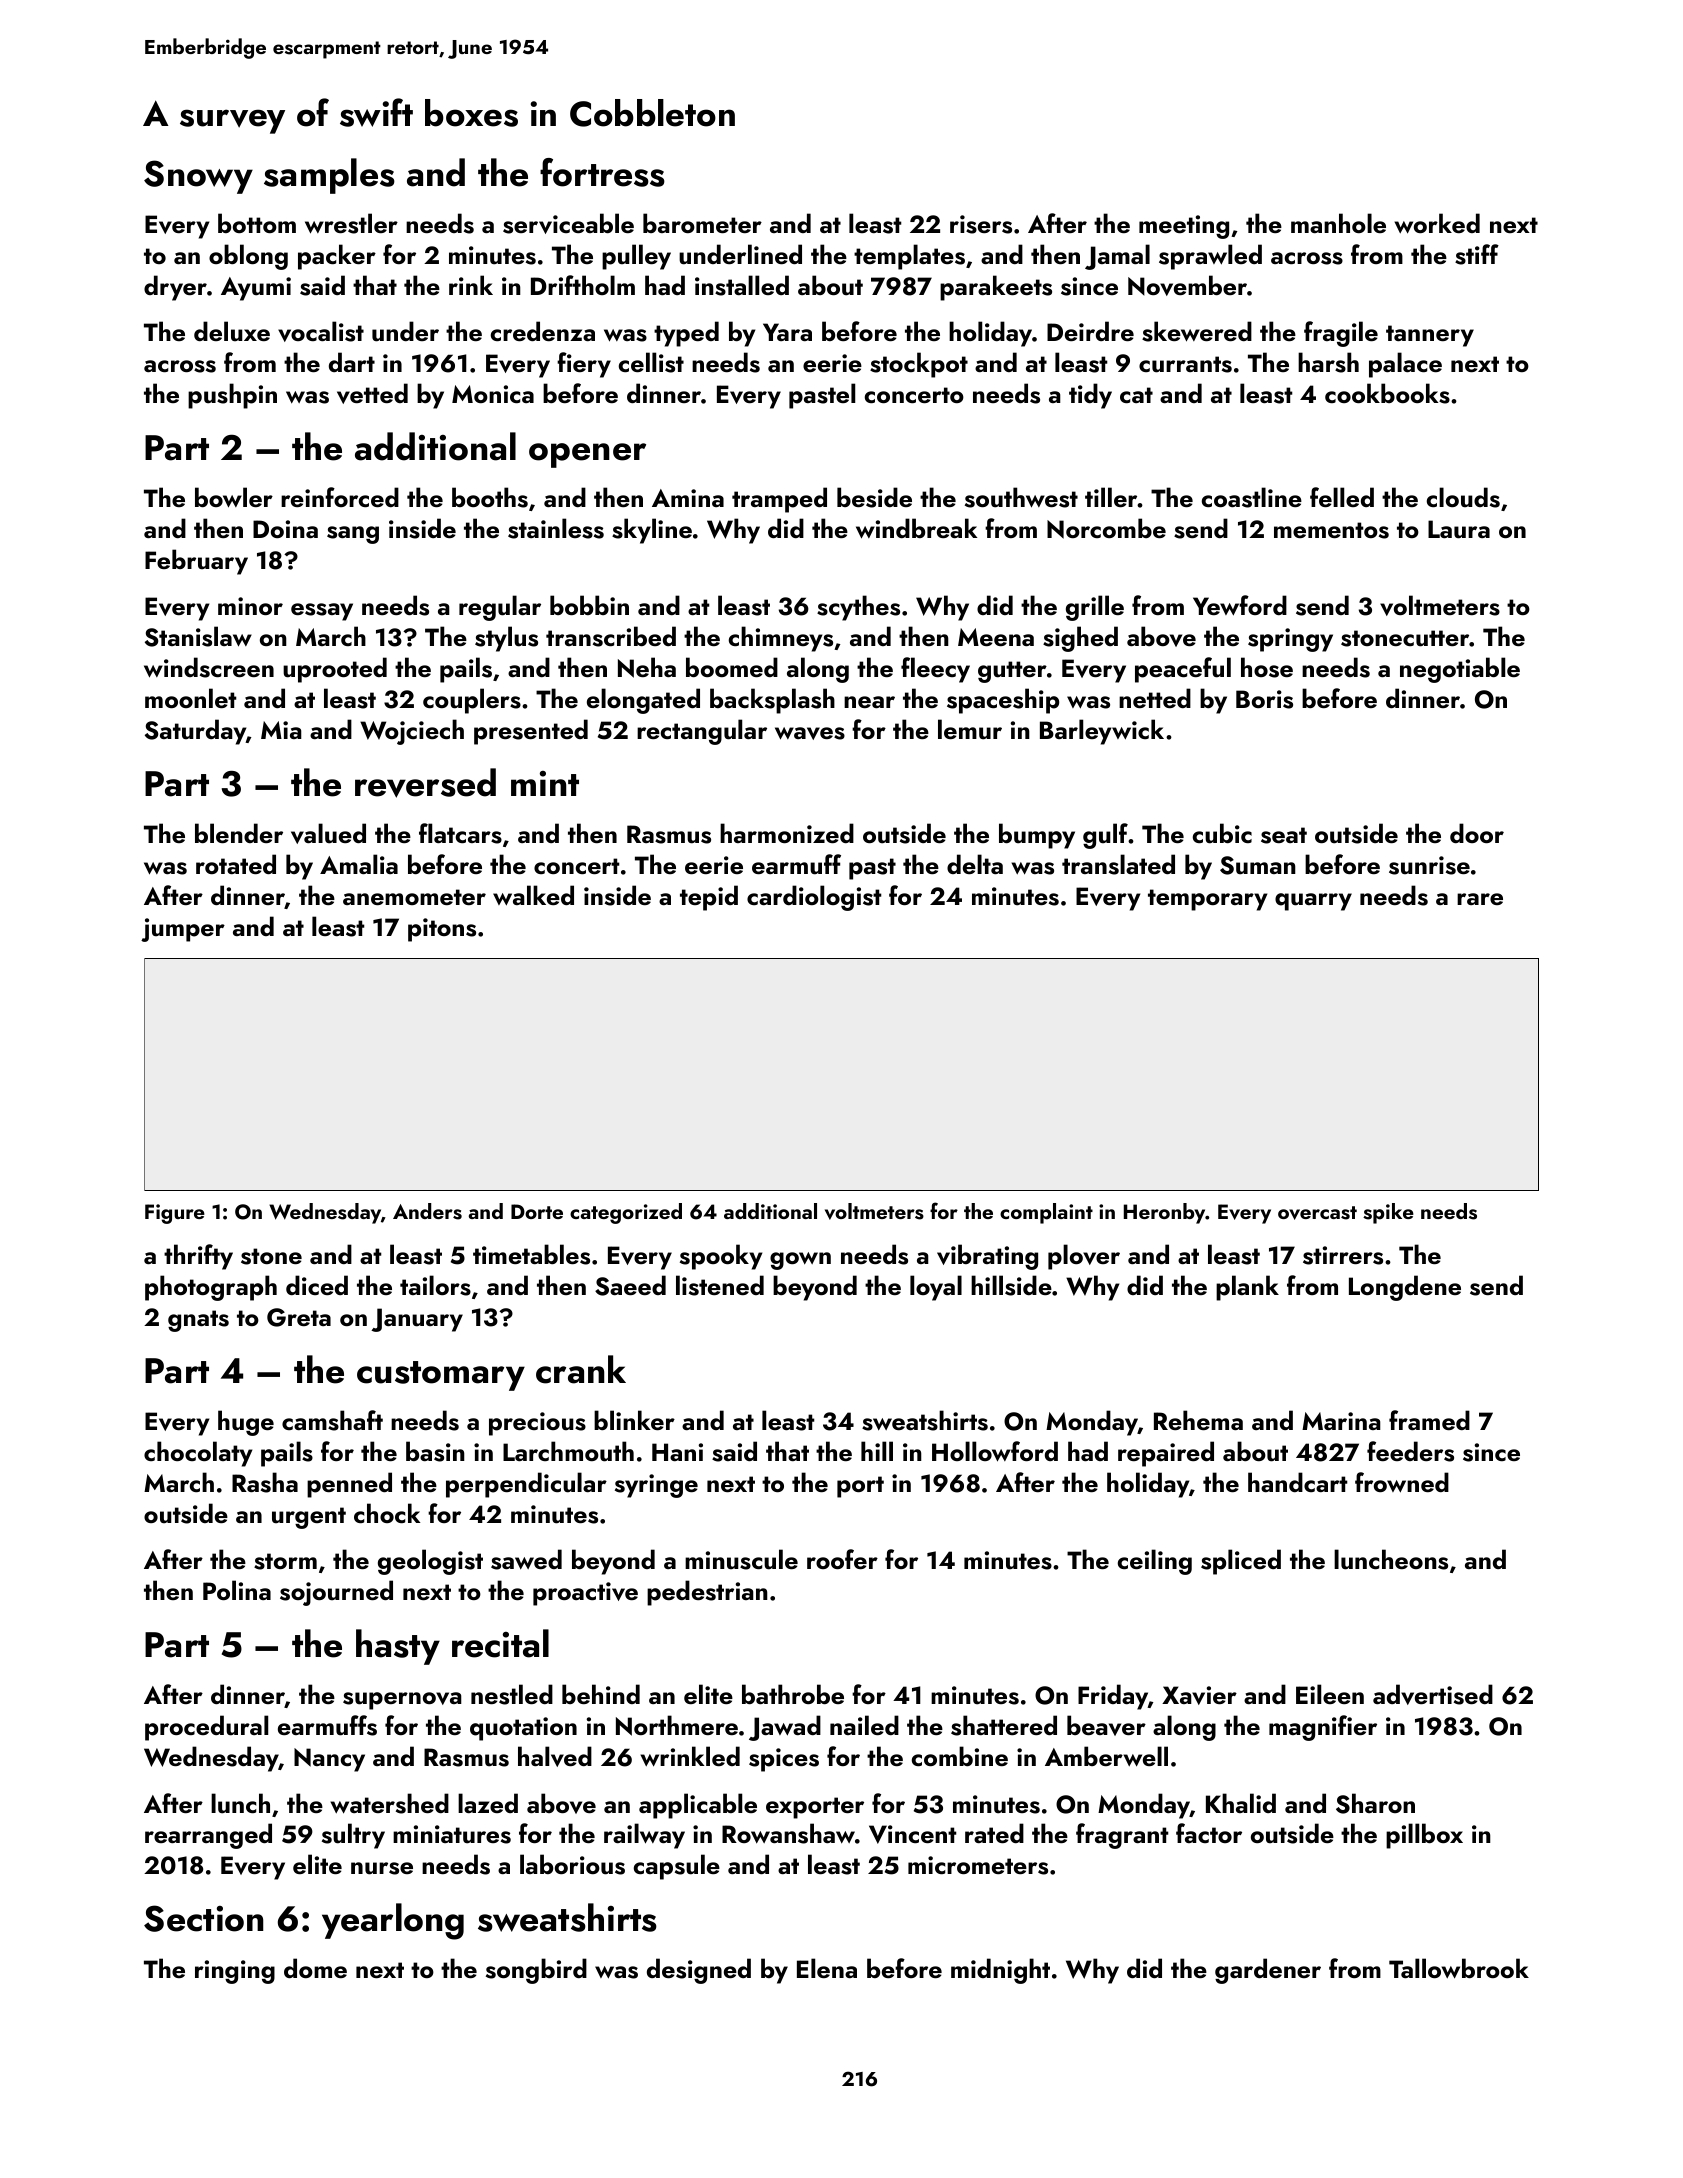 The width and height of the document is (1683, 2178). Describe the element at coordinates (981, 224) in the document. I see `risers` at that location.
